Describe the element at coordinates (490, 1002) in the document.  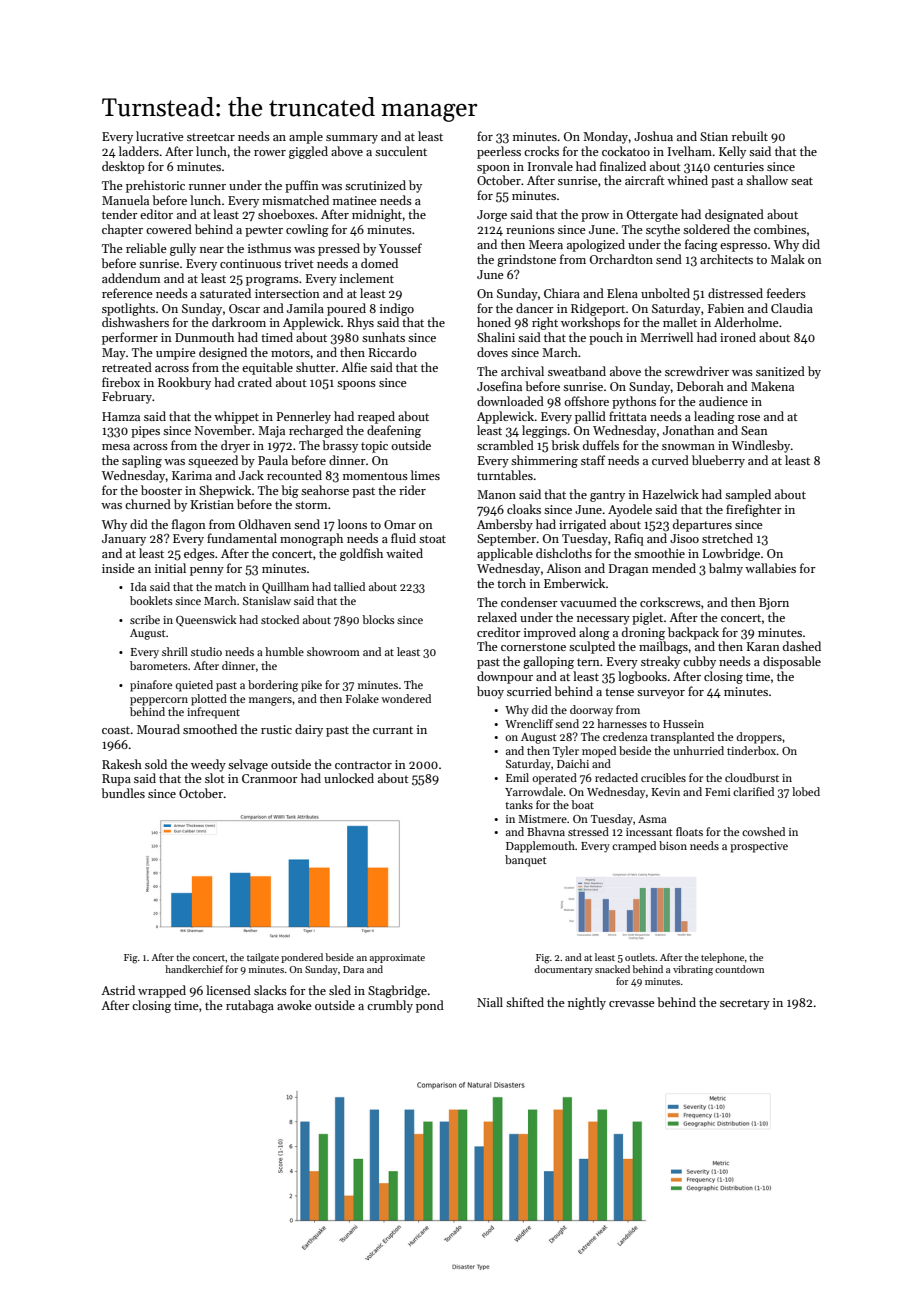
I see `Niall` at that location.
